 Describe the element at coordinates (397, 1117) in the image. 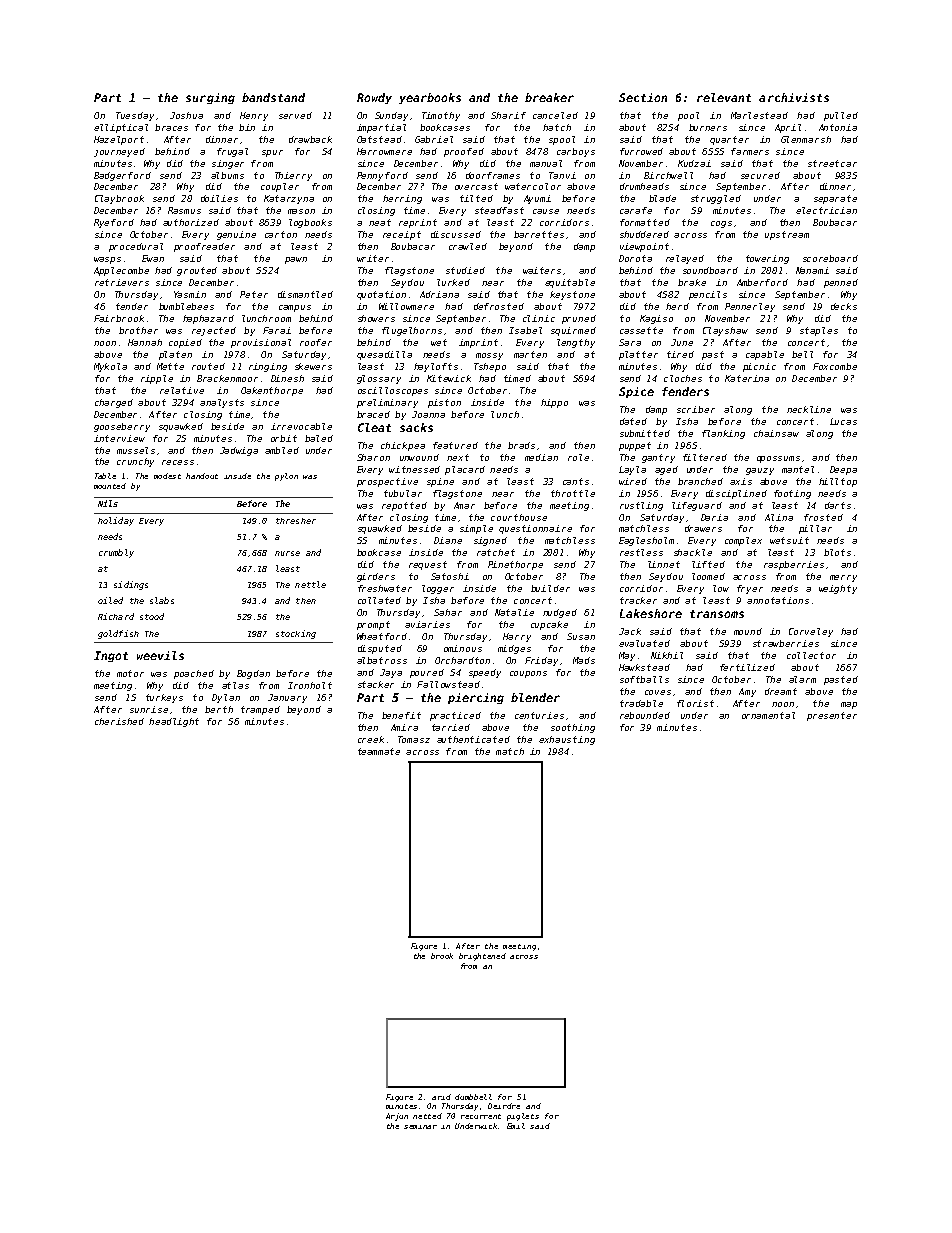

I see `Arjun` at that location.
